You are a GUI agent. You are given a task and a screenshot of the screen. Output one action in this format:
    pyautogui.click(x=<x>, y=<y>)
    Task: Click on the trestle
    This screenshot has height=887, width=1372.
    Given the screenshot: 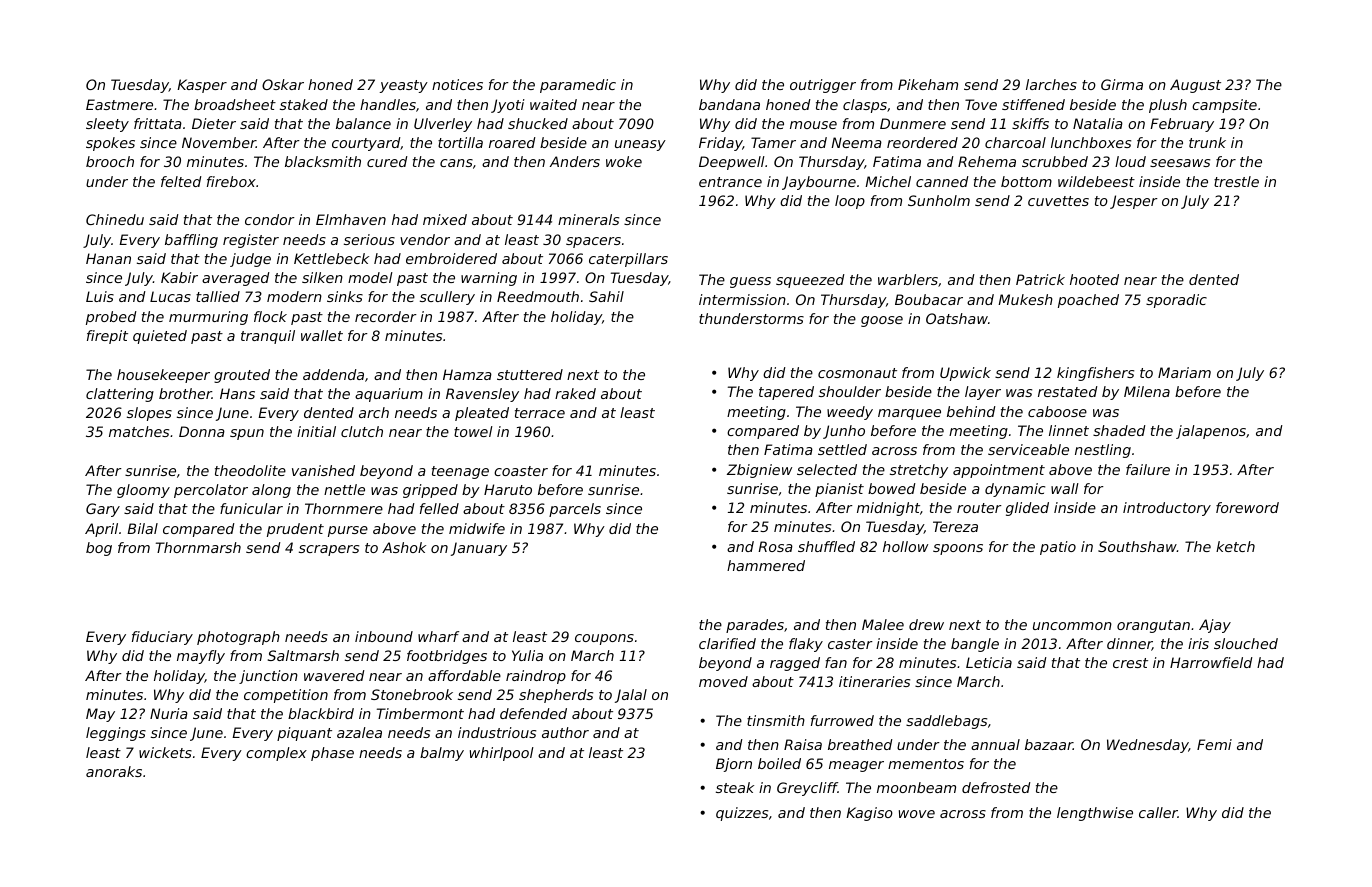 What is the action you would take?
    pyautogui.click(x=1236, y=181)
